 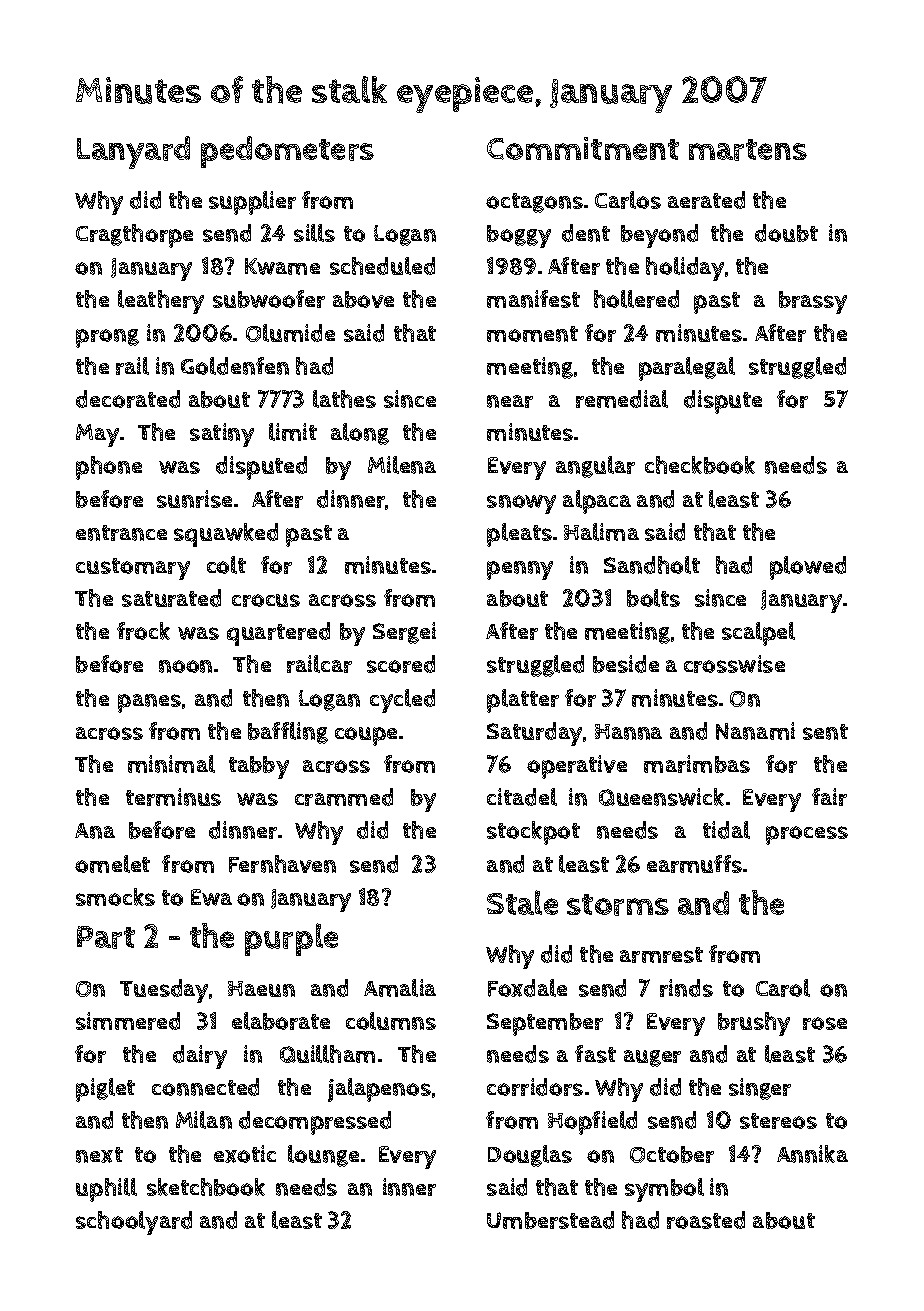 I want to click on martens, so click(x=748, y=150).
